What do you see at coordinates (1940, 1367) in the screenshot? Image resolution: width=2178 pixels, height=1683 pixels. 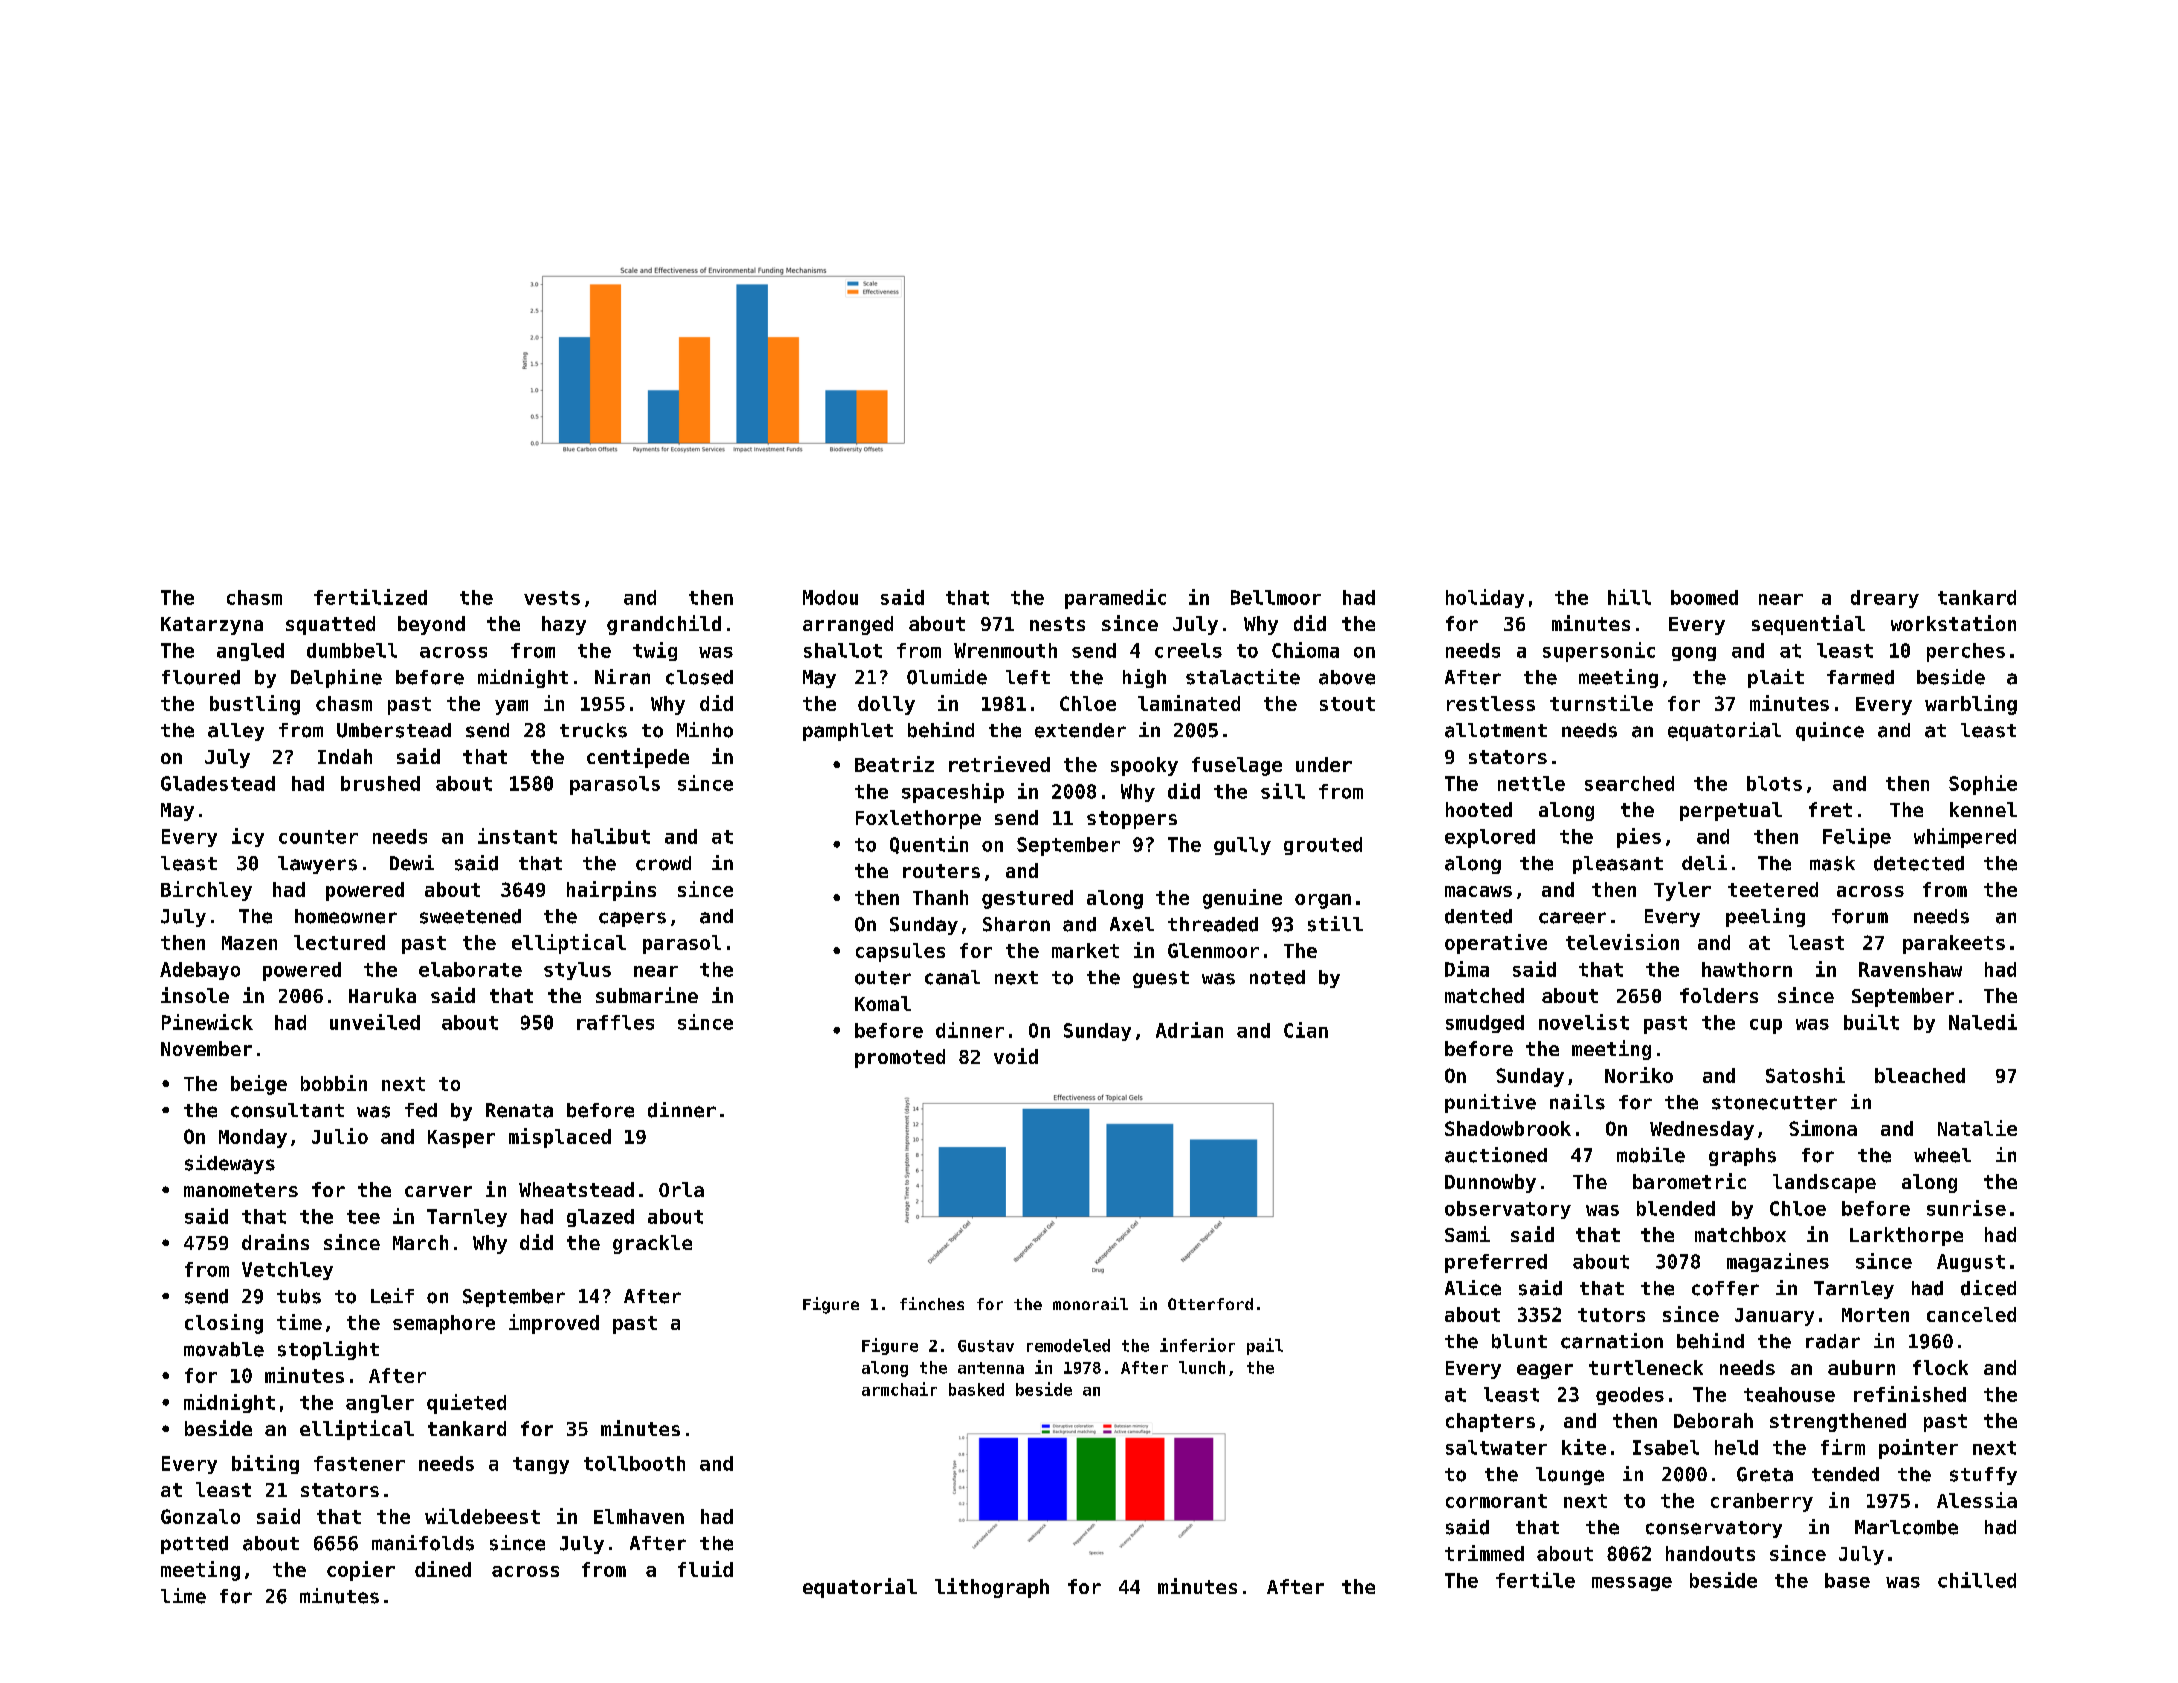 I see `flock` at bounding box center [1940, 1367].
